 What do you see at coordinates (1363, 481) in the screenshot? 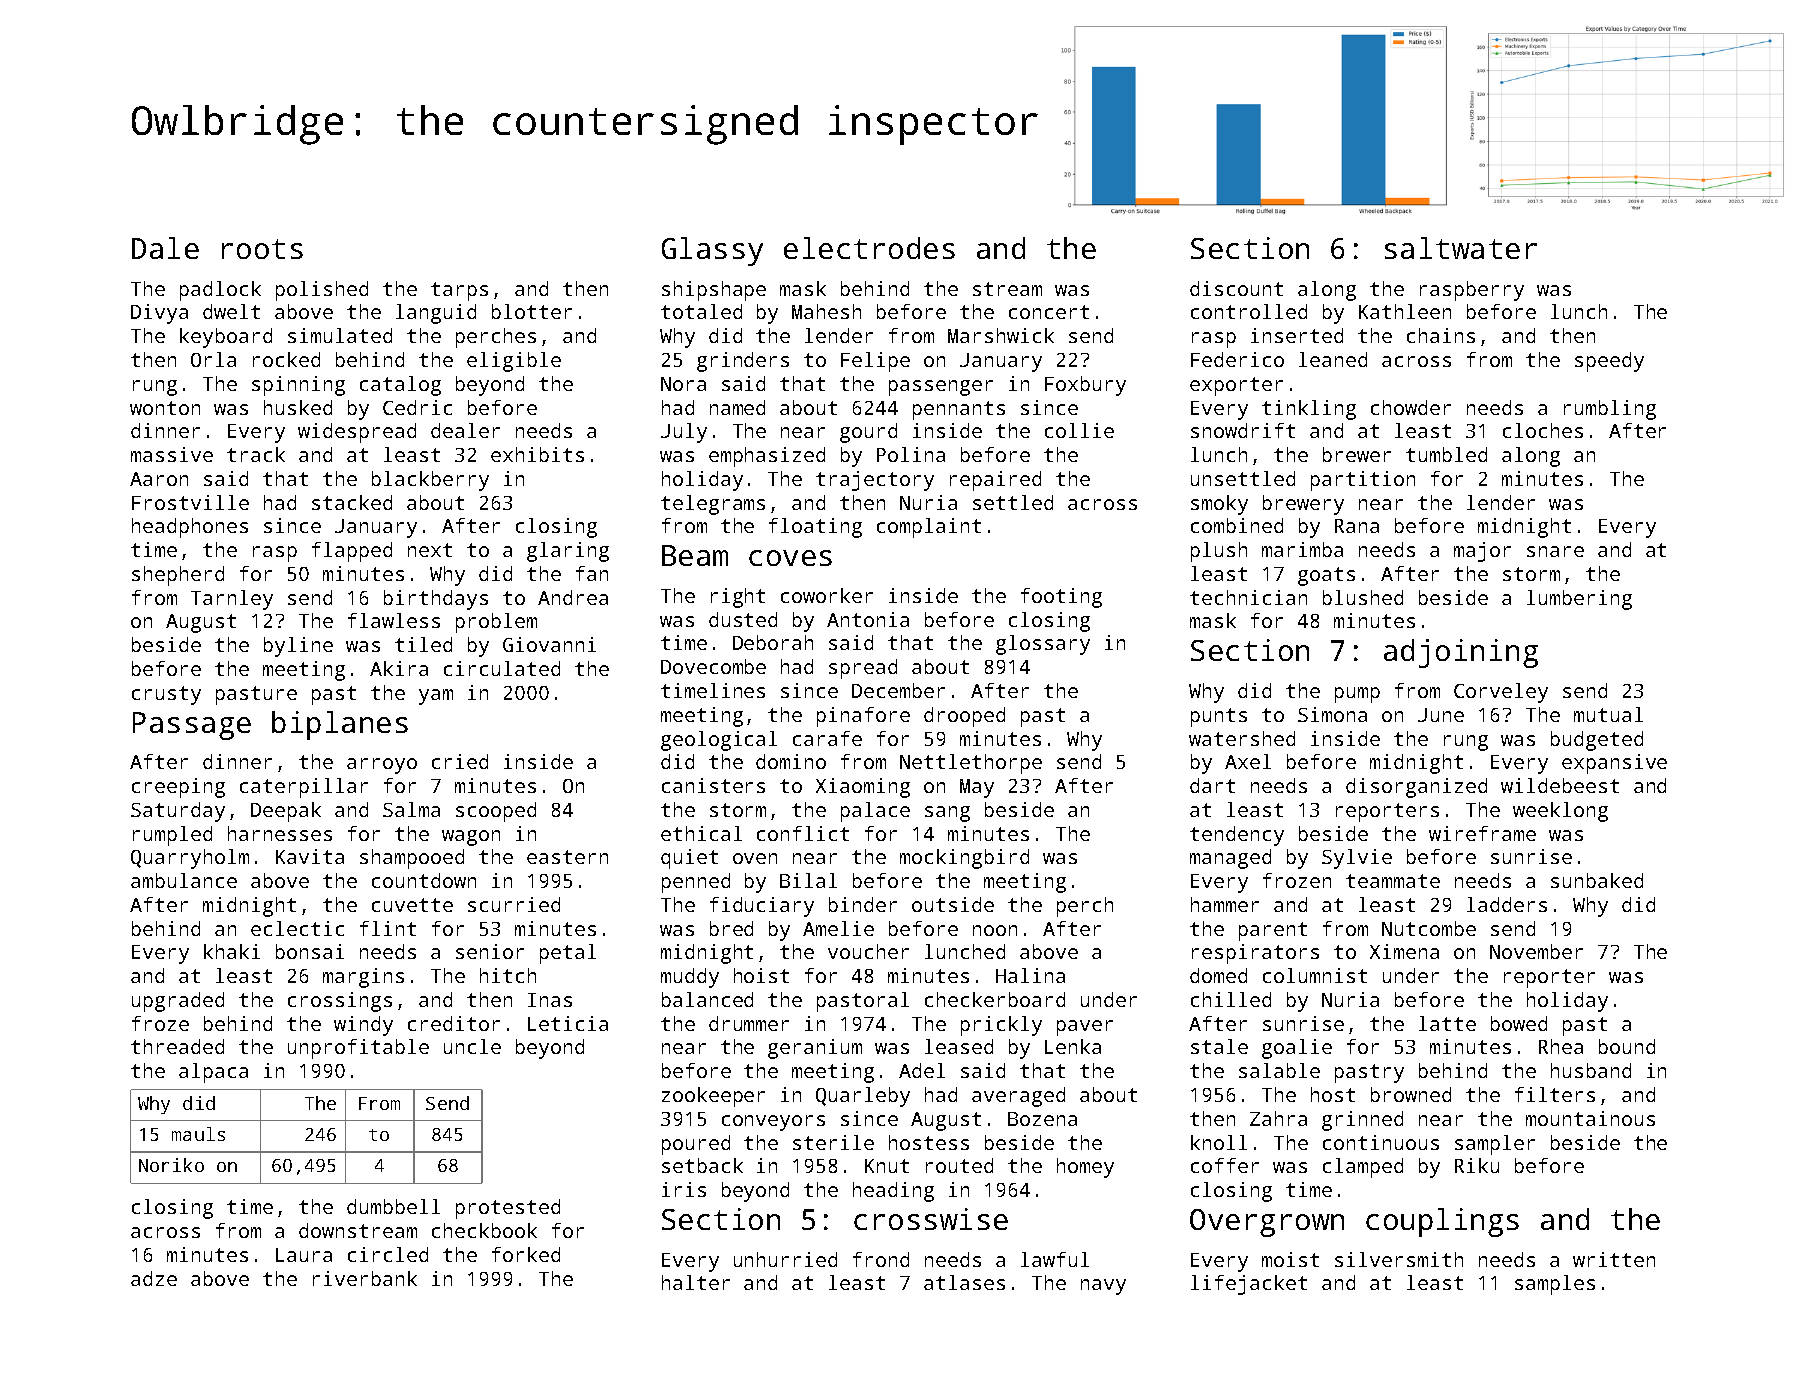
I see `partition` at bounding box center [1363, 481].
